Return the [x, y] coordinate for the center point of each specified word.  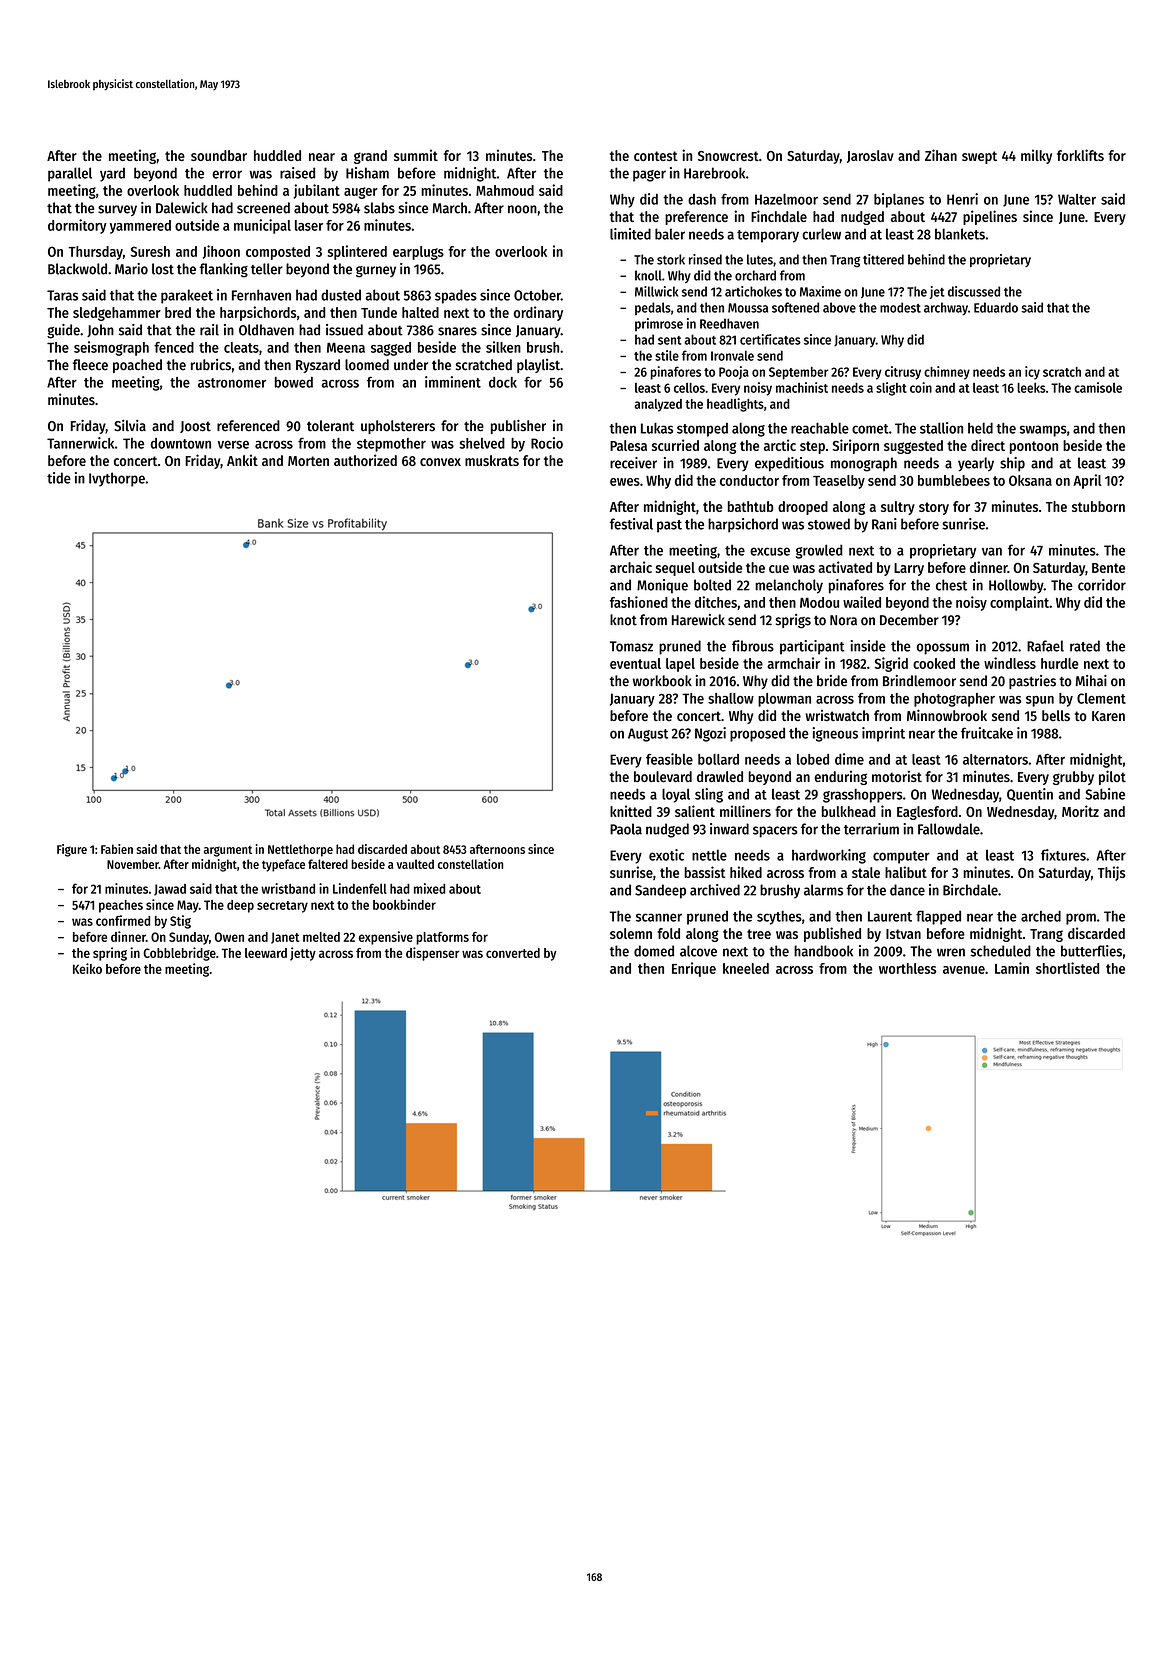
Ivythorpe [117, 479]
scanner [659, 917]
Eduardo [996, 307]
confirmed [123, 920]
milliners [745, 811]
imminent [453, 382]
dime [849, 759]
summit [416, 155]
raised [297, 173]
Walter [1077, 199]
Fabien [117, 849]
